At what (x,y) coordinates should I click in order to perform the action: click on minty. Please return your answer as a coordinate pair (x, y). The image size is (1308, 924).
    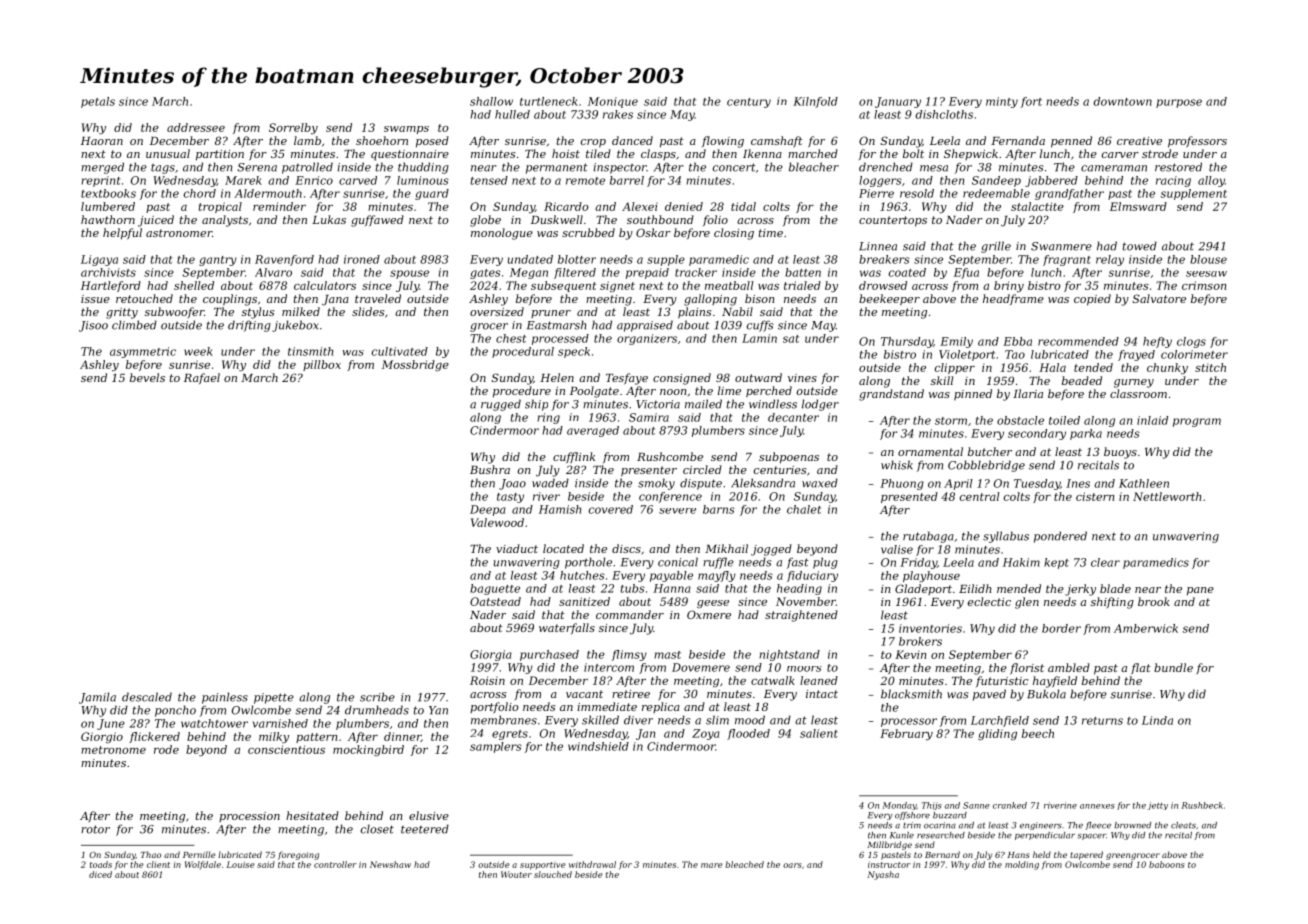
    Looking at the image, I should click on (1002, 102).
